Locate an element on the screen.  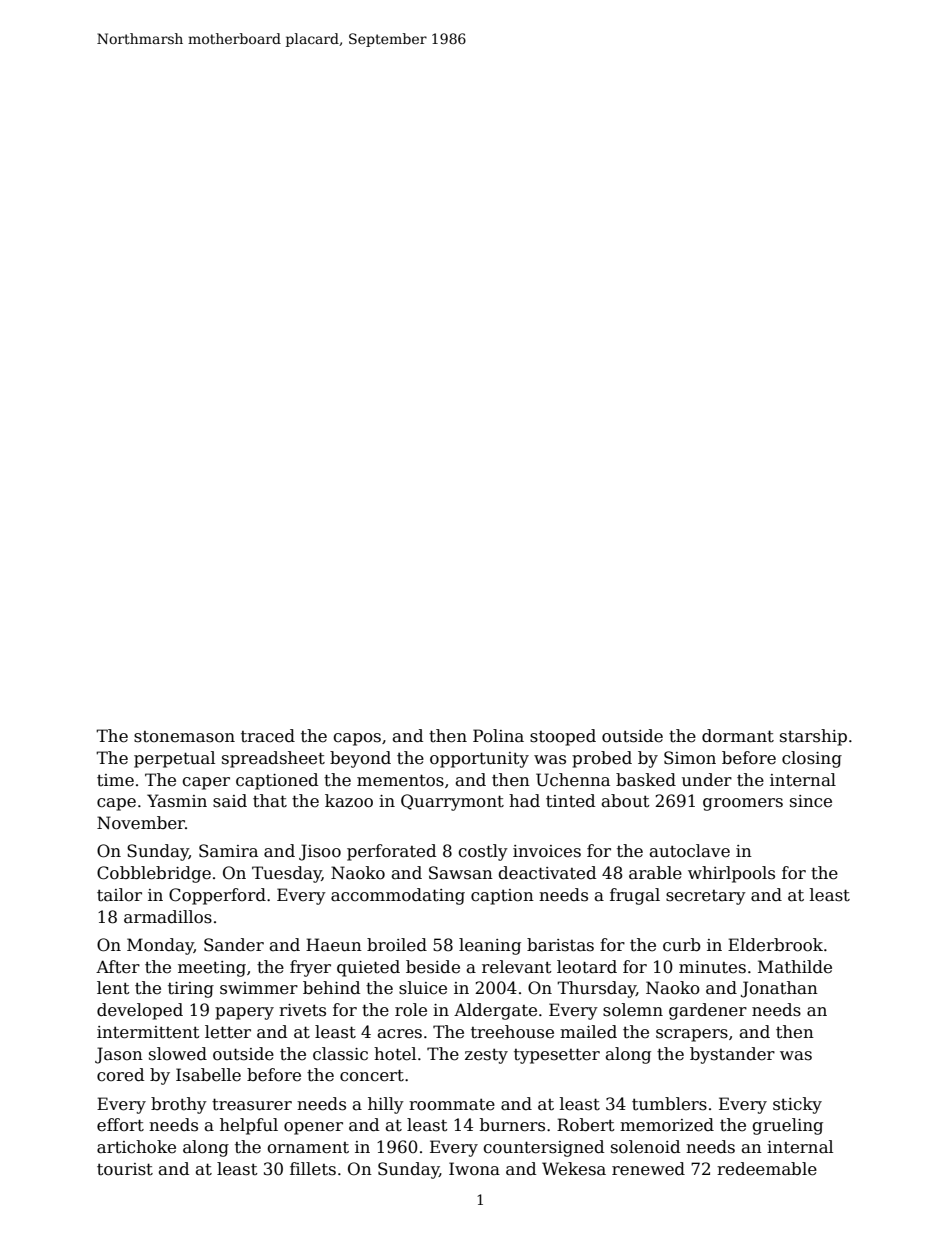
Jisoo is located at coordinates (320, 852).
